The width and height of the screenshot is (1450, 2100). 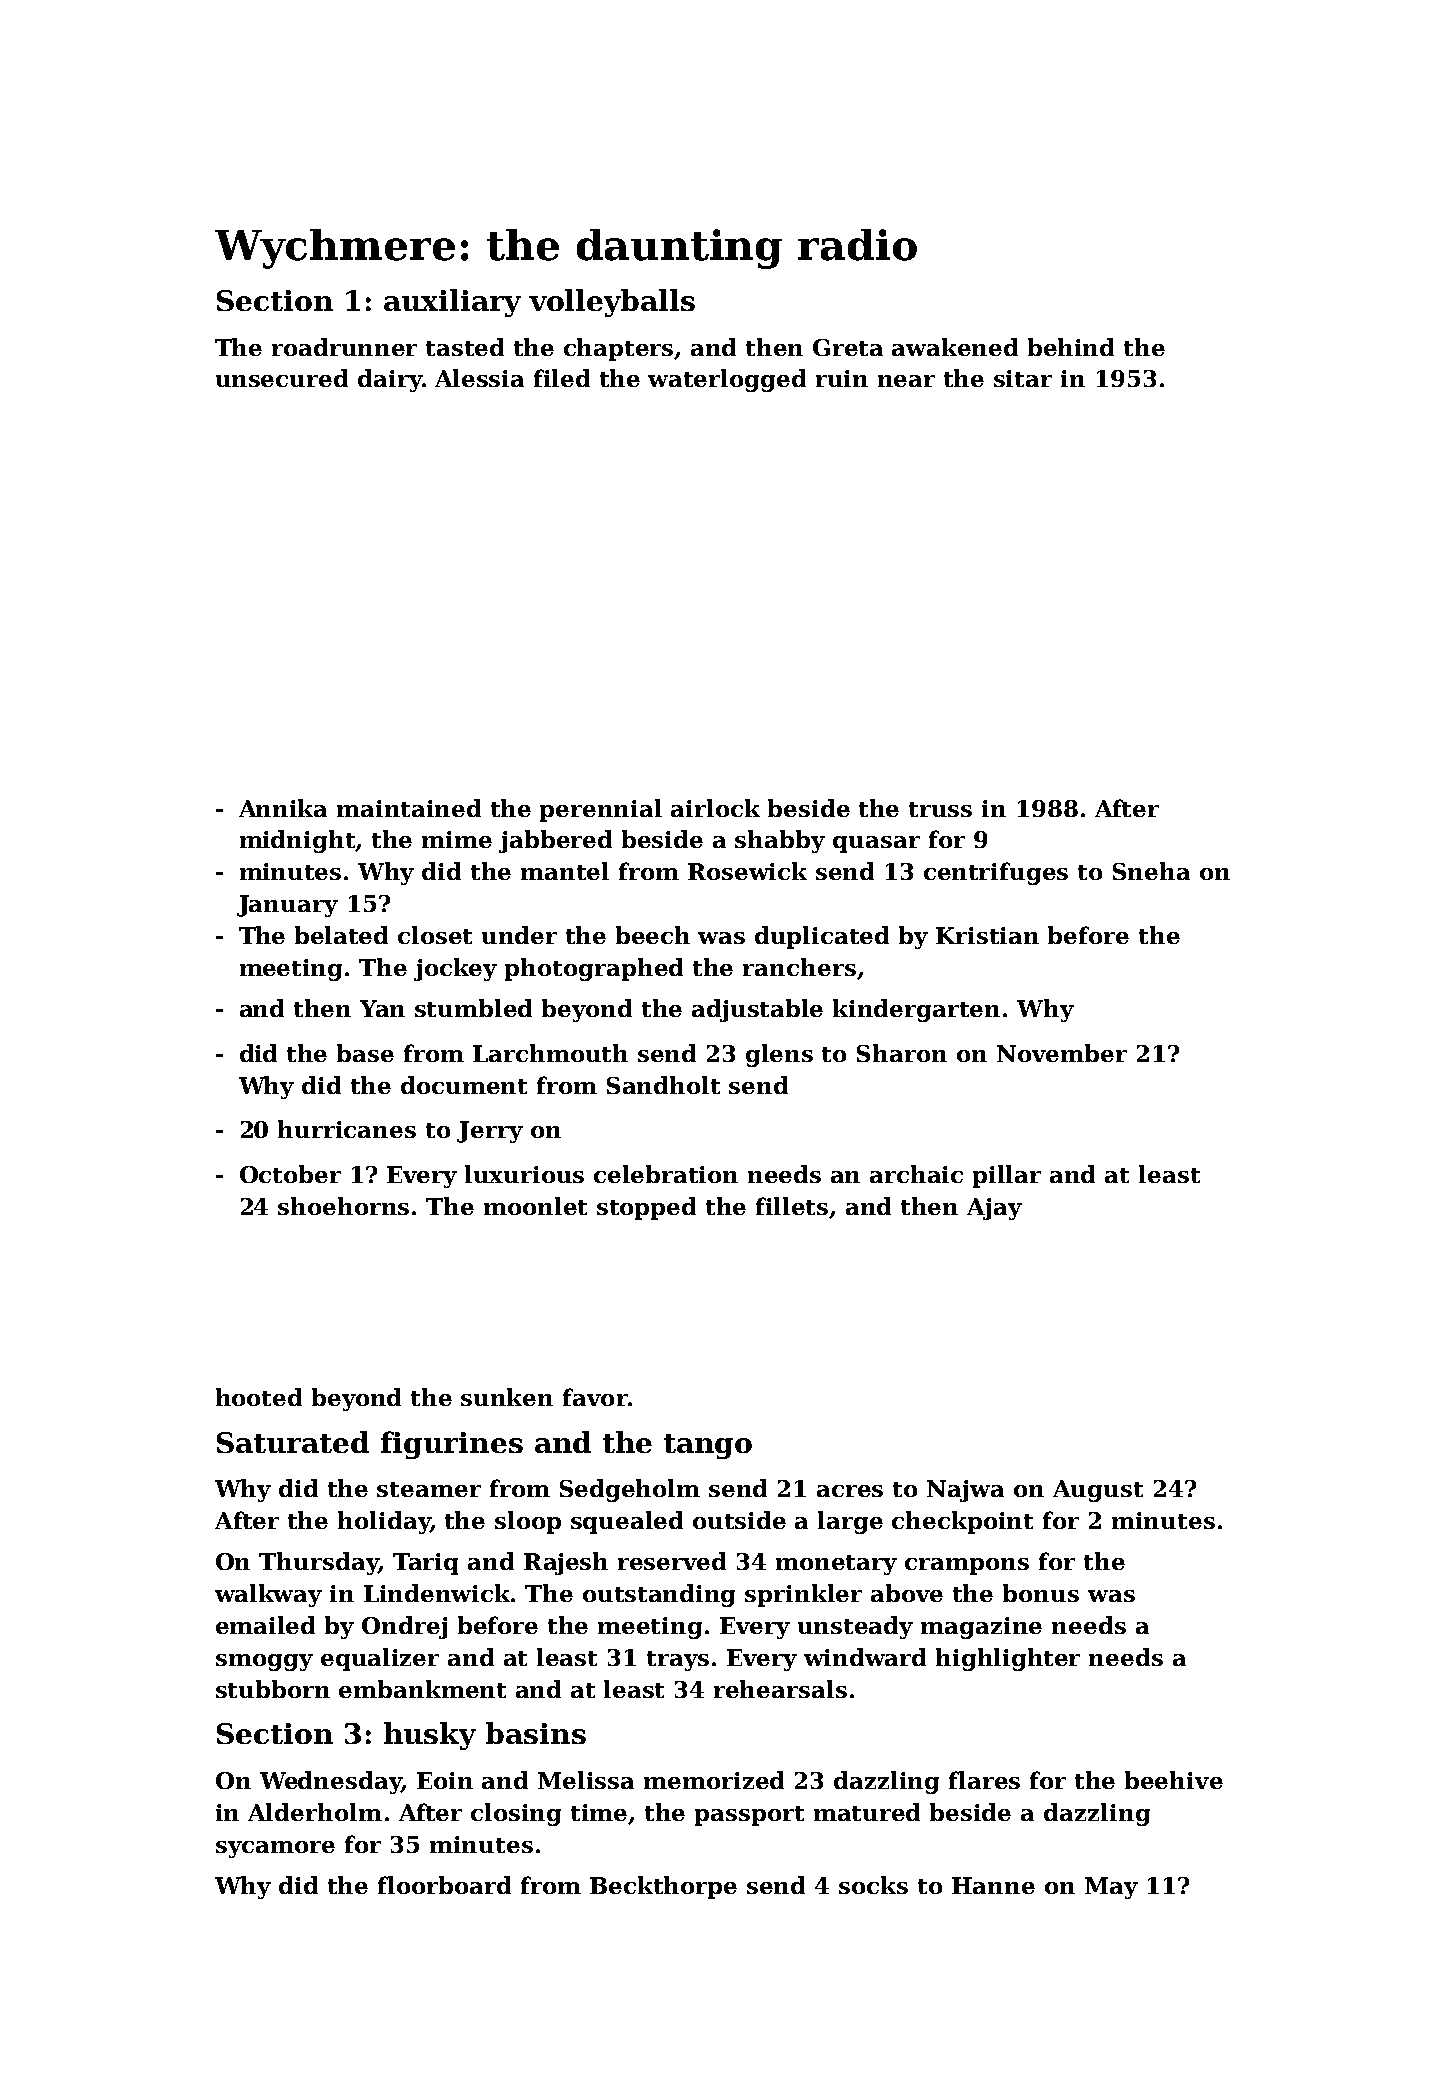 What do you see at coordinates (343, 1206) in the screenshot?
I see `shoehorns` at bounding box center [343, 1206].
